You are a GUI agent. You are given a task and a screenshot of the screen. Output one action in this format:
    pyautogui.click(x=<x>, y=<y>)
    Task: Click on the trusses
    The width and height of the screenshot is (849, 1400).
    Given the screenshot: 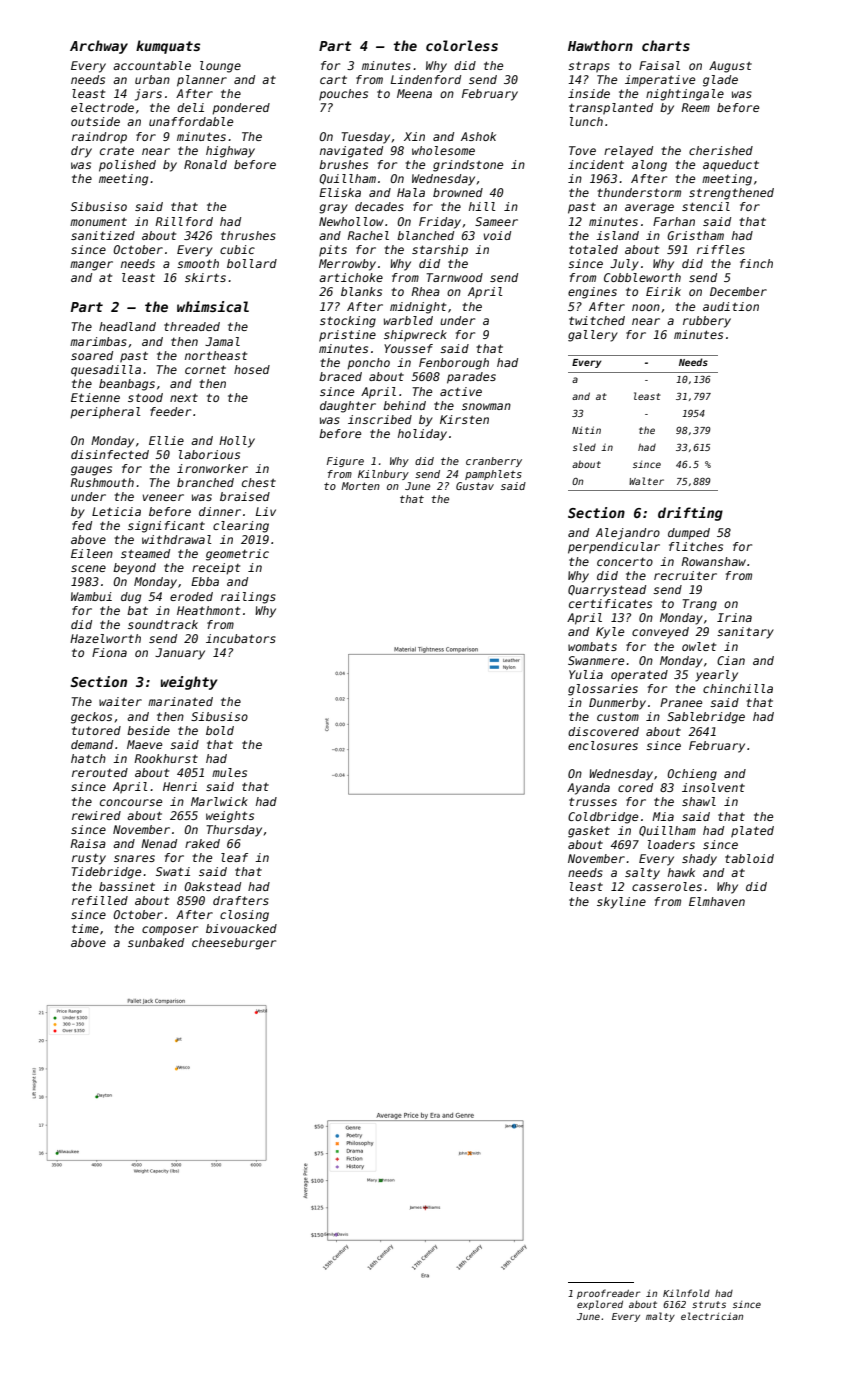 What is the action you would take?
    pyautogui.click(x=593, y=802)
